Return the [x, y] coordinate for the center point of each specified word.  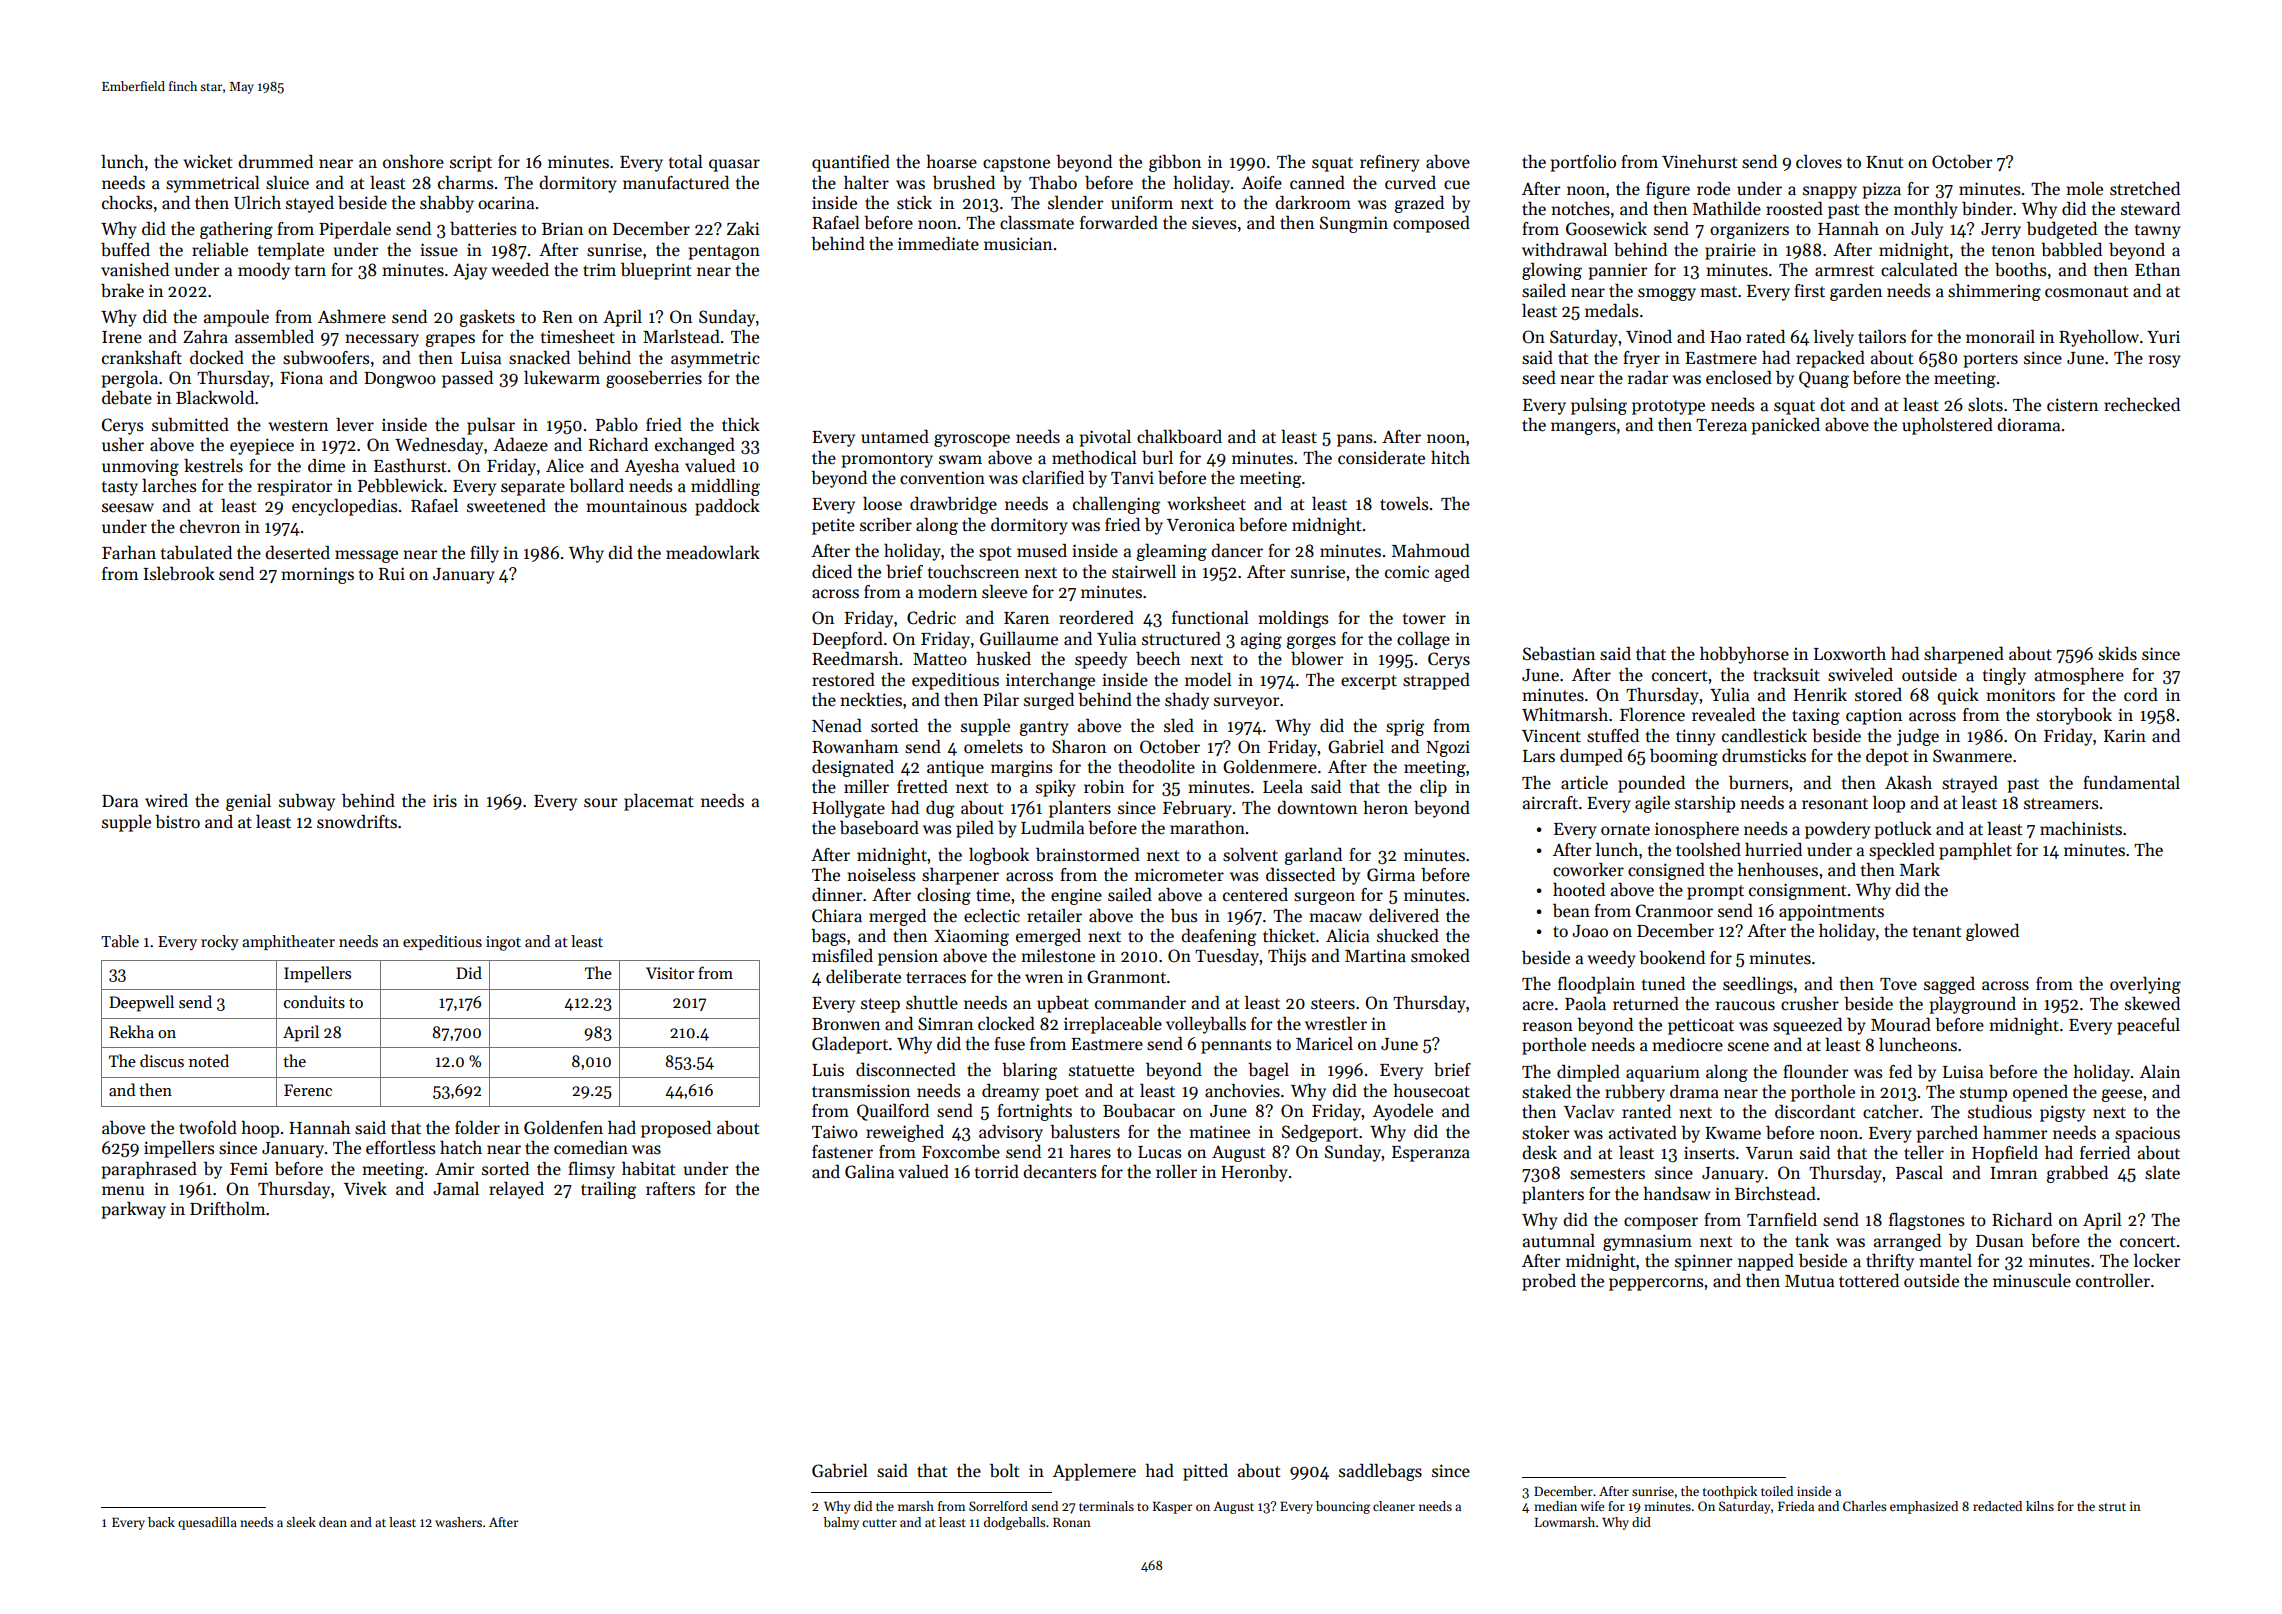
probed [1549, 1282]
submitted [190, 425]
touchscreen [973, 572]
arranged [1907, 1242]
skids [2117, 654]
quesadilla [207, 1523]
